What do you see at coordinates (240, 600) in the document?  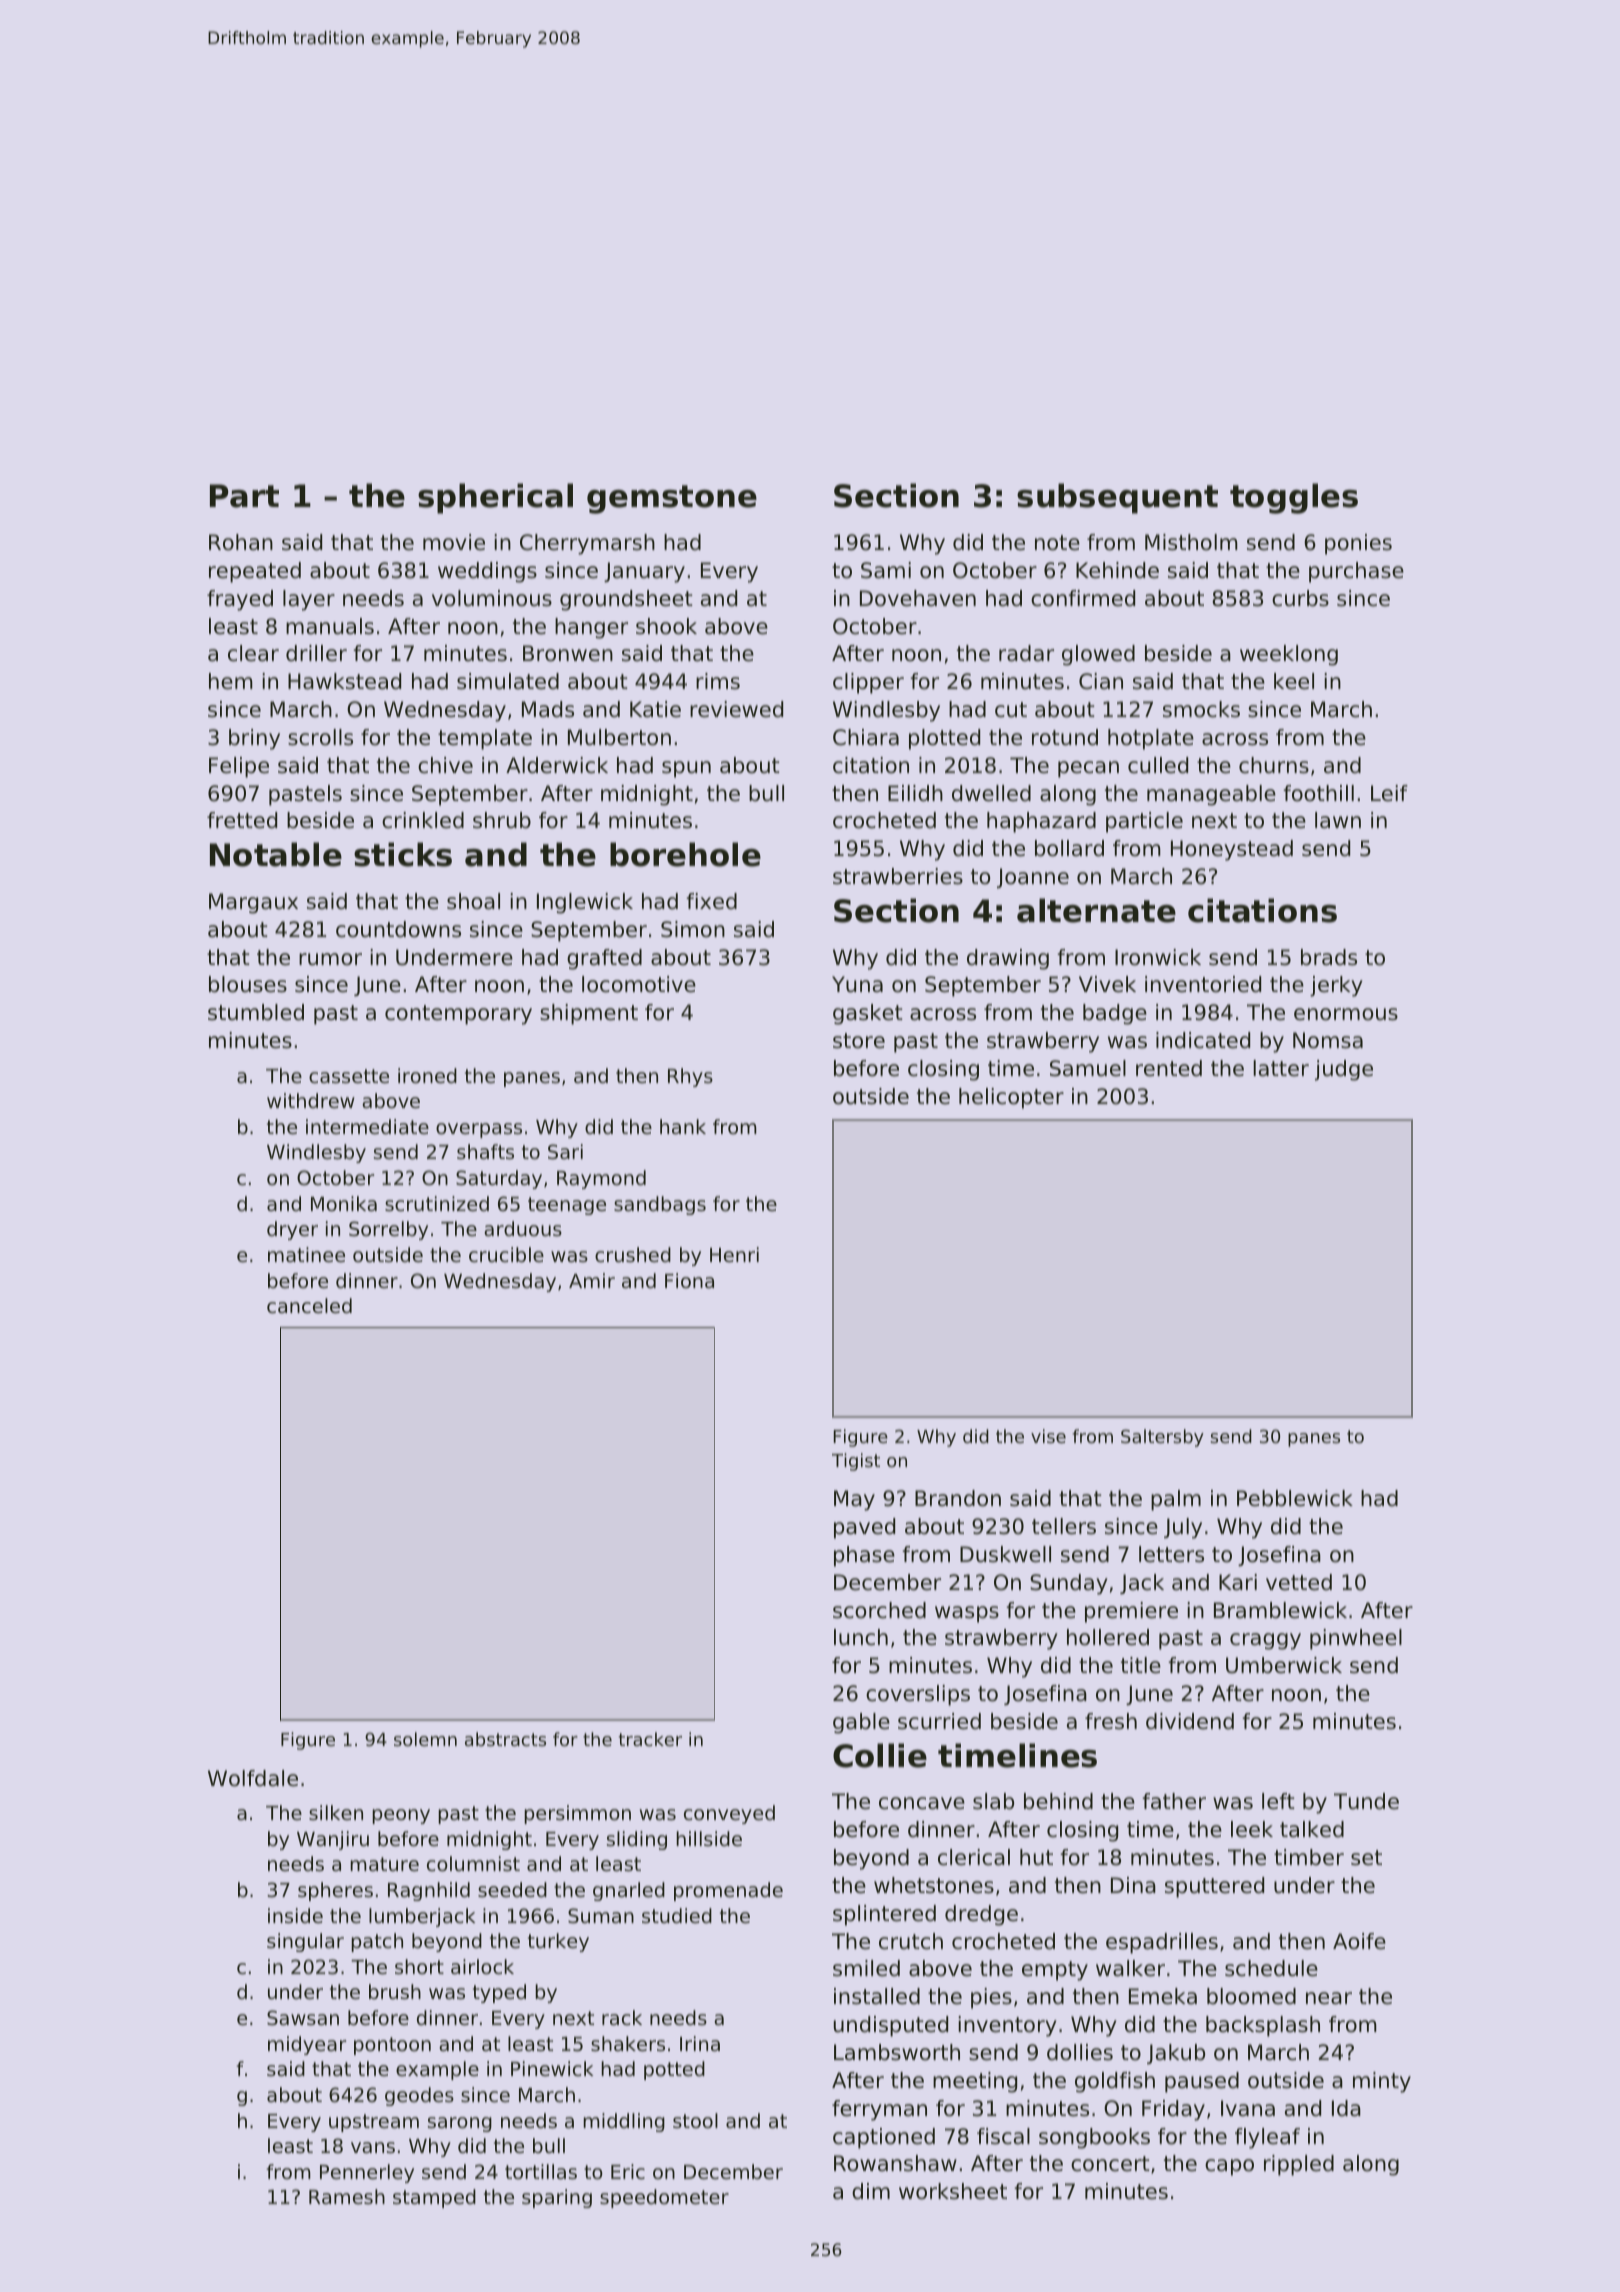 I see `frayed` at bounding box center [240, 600].
